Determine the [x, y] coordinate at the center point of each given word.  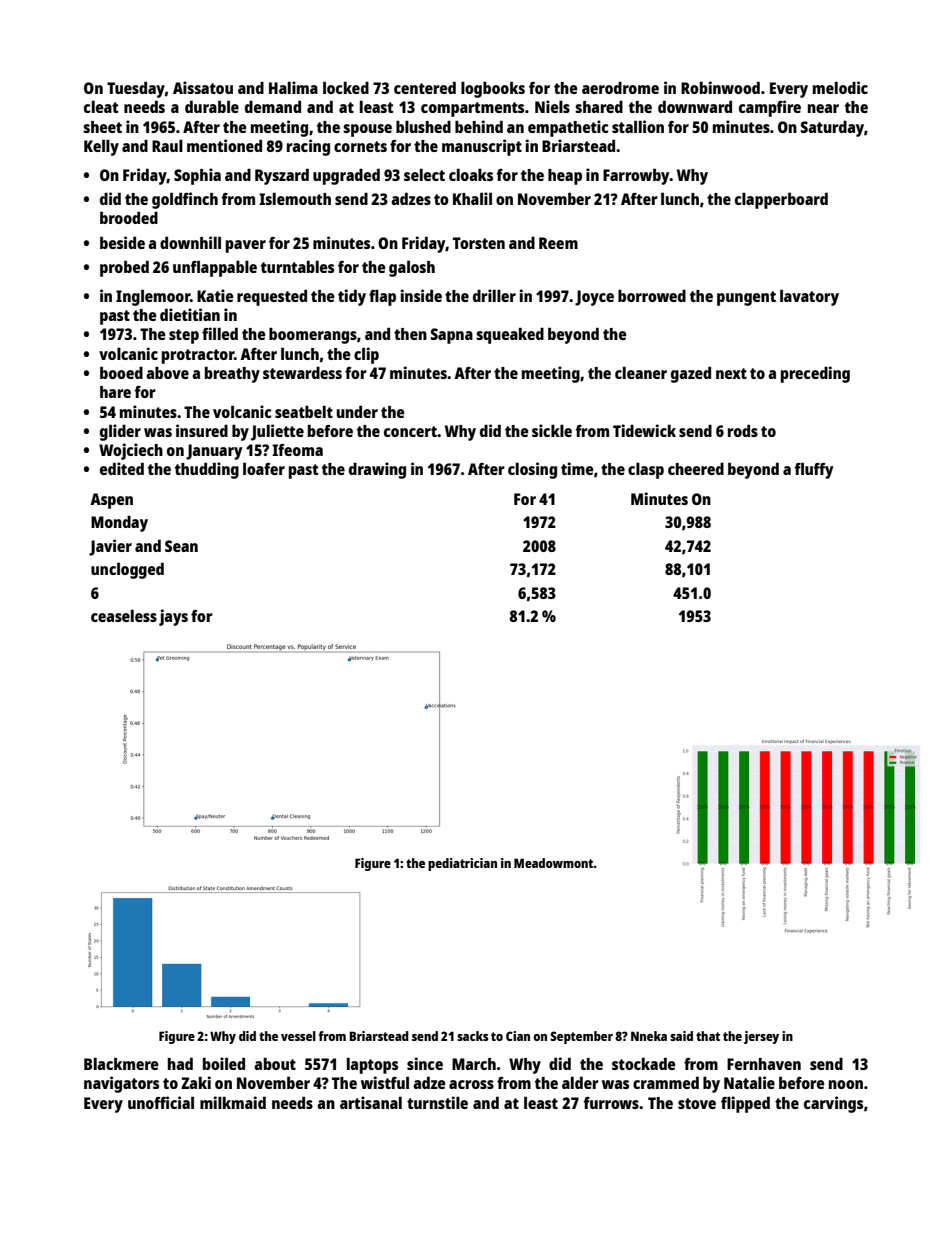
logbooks [493, 89]
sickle [552, 430]
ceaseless [124, 616]
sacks [473, 1036]
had [180, 1063]
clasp [646, 471]
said [681, 1036]
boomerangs [313, 336]
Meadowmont [554, 863]
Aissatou [203, 87]
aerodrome [620, 88]
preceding [815, 374]
